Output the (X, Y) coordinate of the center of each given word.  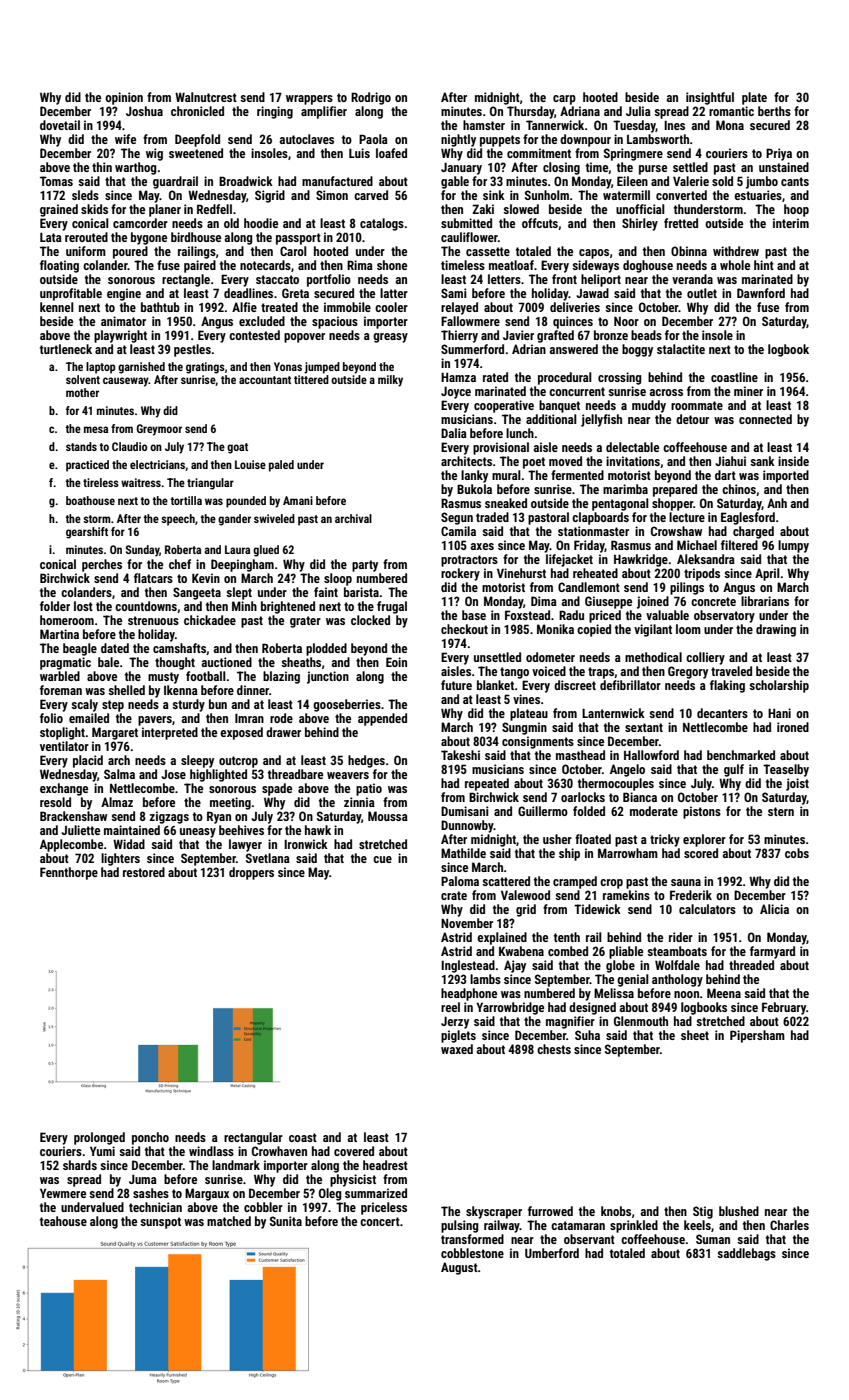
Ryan (219, 817)
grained (59, 210)
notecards (265, 265)
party (365, 566)
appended (382, 719)
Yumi (102, 1151)
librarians (765, 601)
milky (390, 381)
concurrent (577, 391)
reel (450, 1007)
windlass (211, 1151)
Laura (237, 549)
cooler (391, 307)
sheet (695, 1035)
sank (762, 461)
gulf (734, 770)
